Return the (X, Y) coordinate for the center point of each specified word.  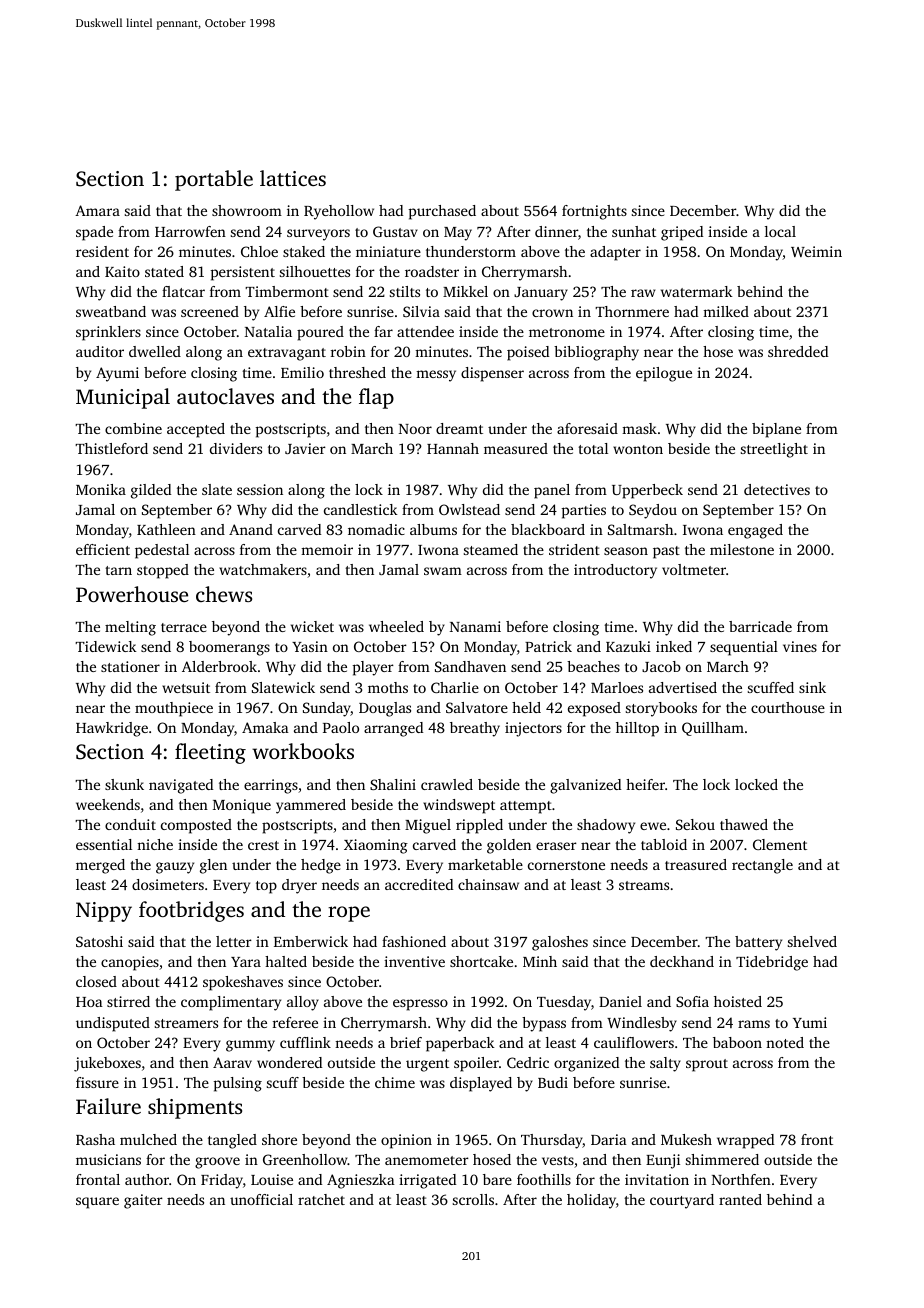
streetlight (774, 450)
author (147, 1179)
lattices (293, 178)
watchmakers (263, 569)
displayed (481, 1084)
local (780, 231)
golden (509, 846)
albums (433, 529)
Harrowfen (190, 231)
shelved (812, 941)
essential (104, 844)
